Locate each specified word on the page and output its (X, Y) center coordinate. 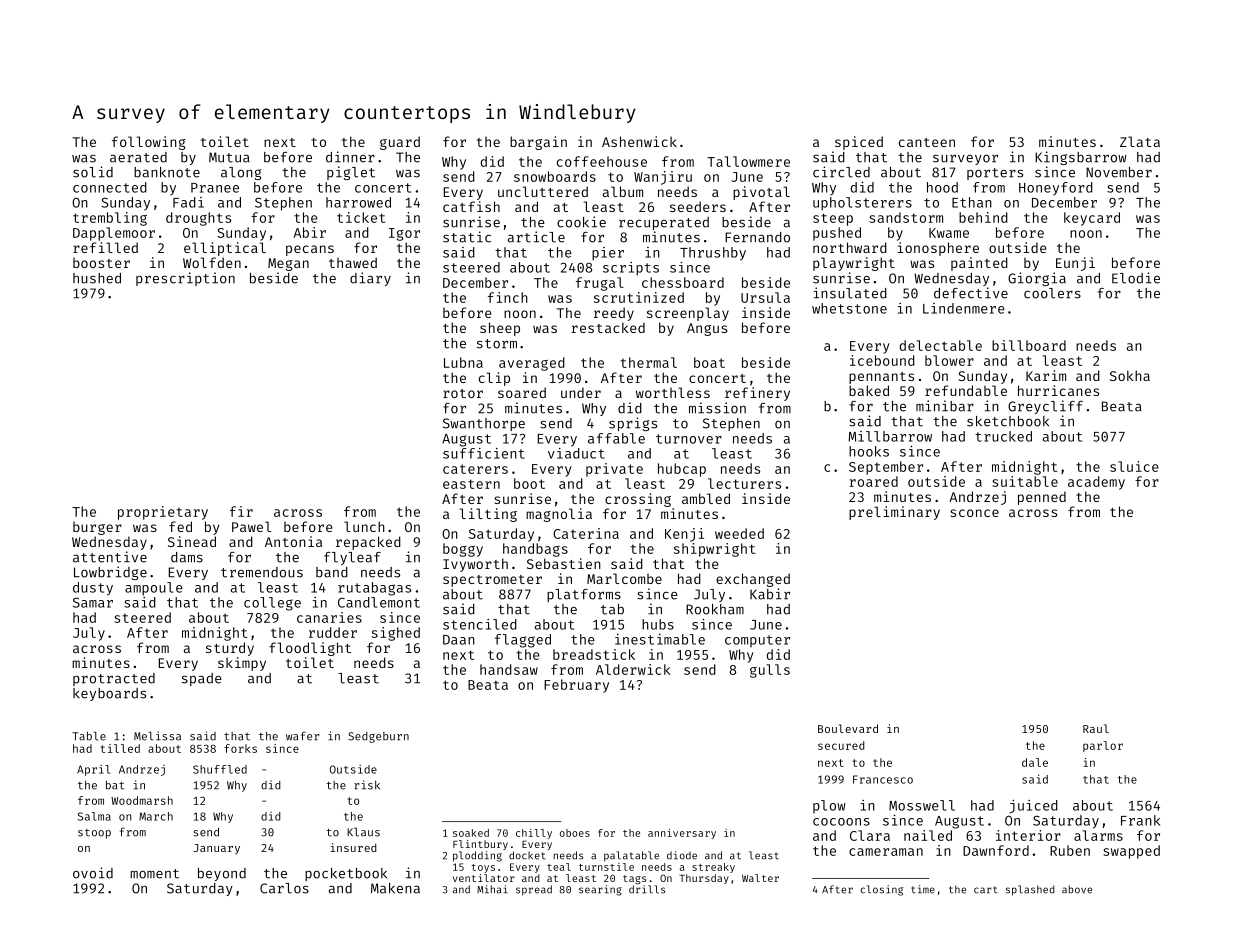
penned (1042, 498)
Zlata (1140, 141)
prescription (185, 279)
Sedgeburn (378, 737)
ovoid (93, 873)
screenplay (688, 314)
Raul (1096, 728)
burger (97, 528)
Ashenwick (639, 141)
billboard (1029, 345)
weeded (739, 533)
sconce (974, 513)
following (149, 143)
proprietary (163, 513)
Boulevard (848, 728)
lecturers (744, 483)
